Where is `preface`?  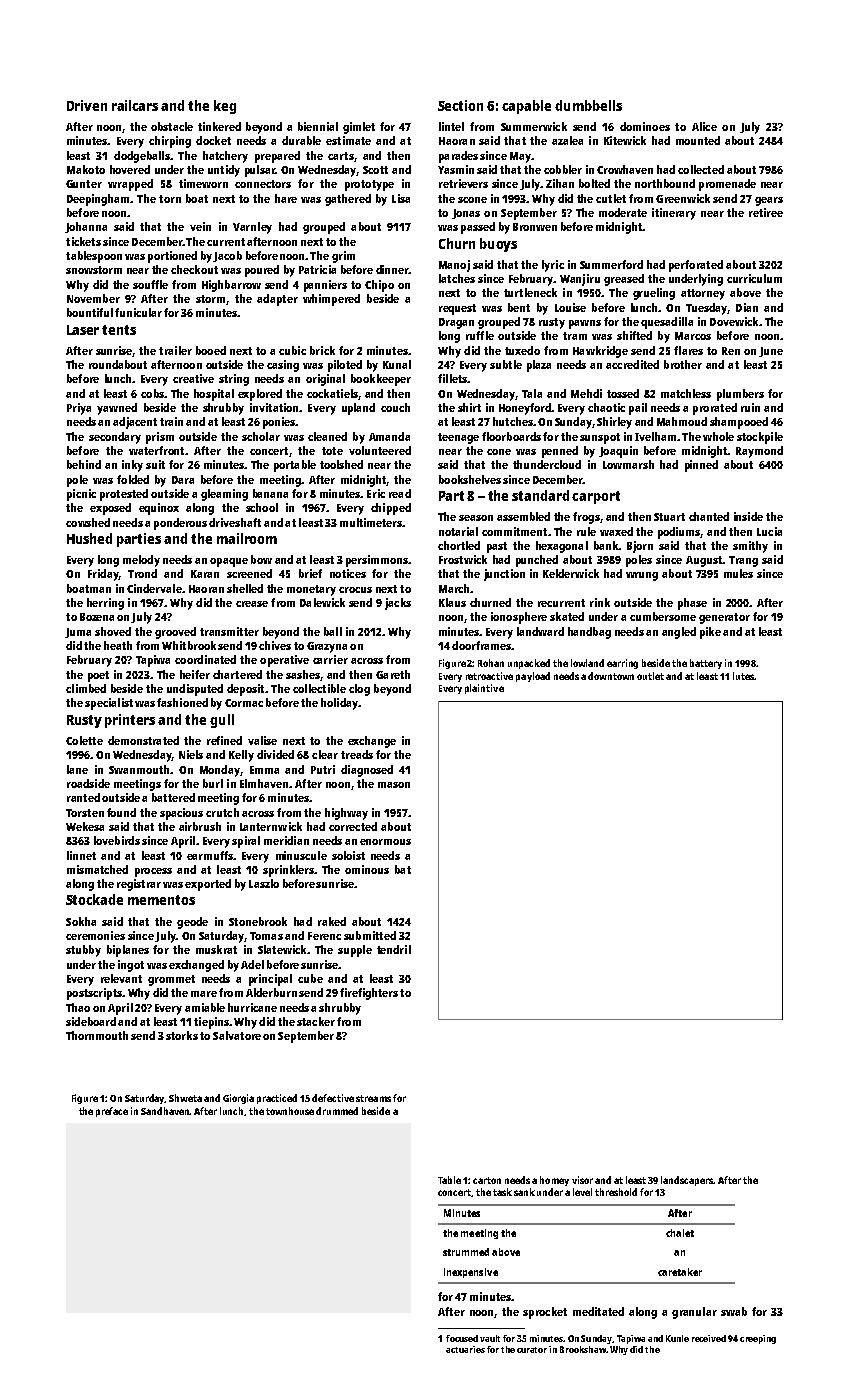 preface is located at coordinates (112, 1112).
